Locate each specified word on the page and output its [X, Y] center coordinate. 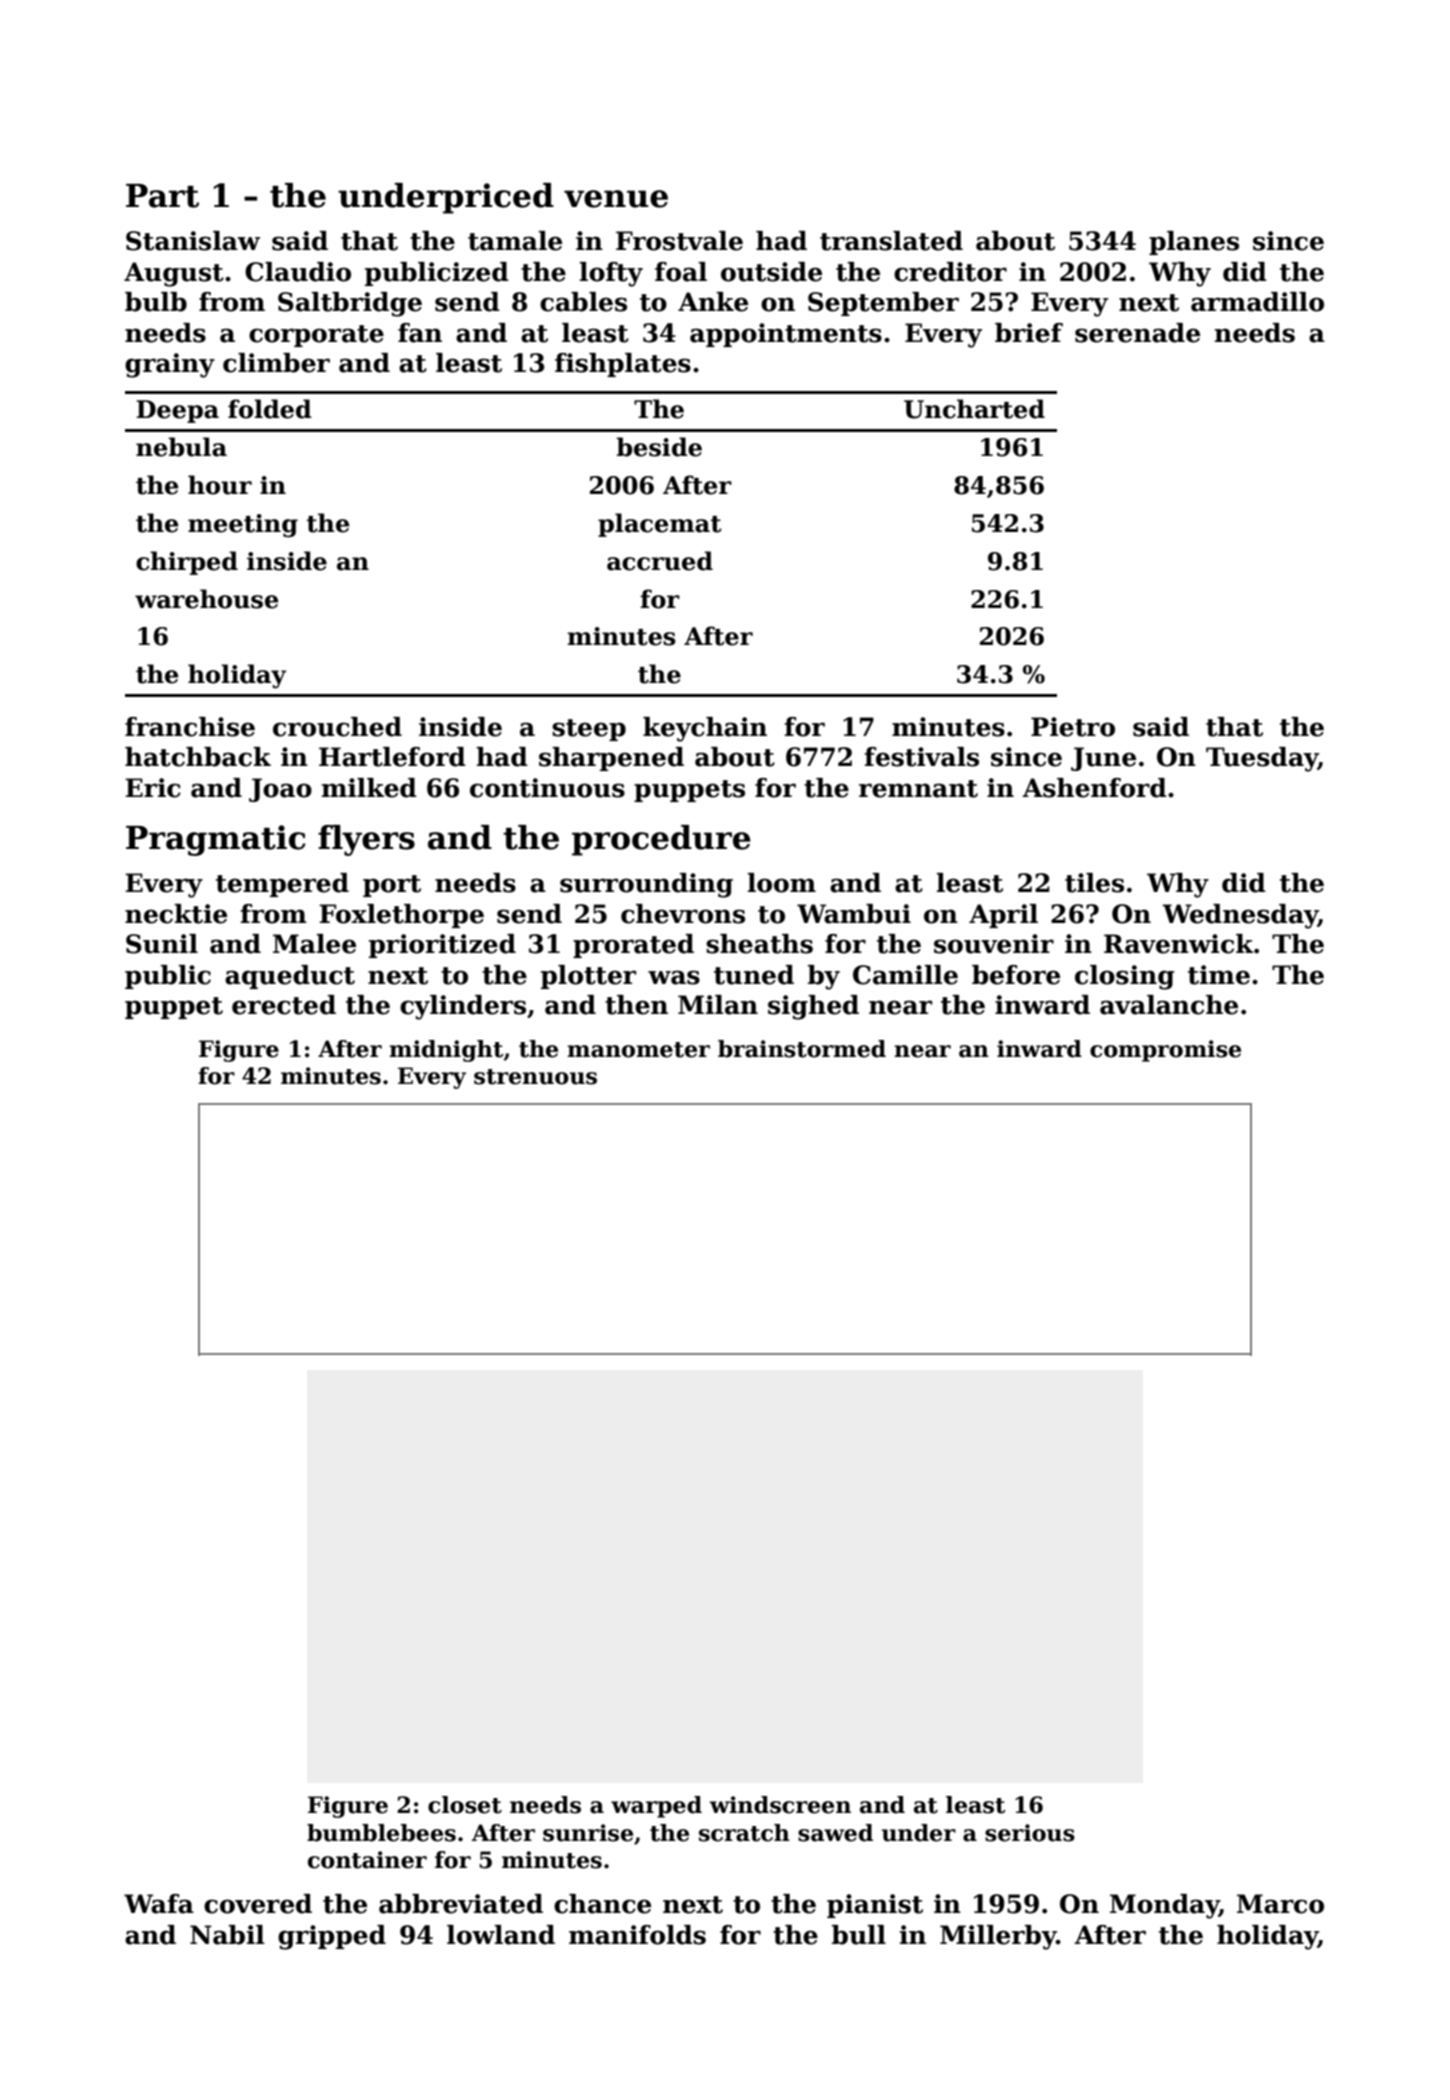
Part [162, 196]
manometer [638, 1050]
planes [1194, 243]
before [1016, 975]
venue [616, 199]
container [367, 1860]
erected [284, 1005]
